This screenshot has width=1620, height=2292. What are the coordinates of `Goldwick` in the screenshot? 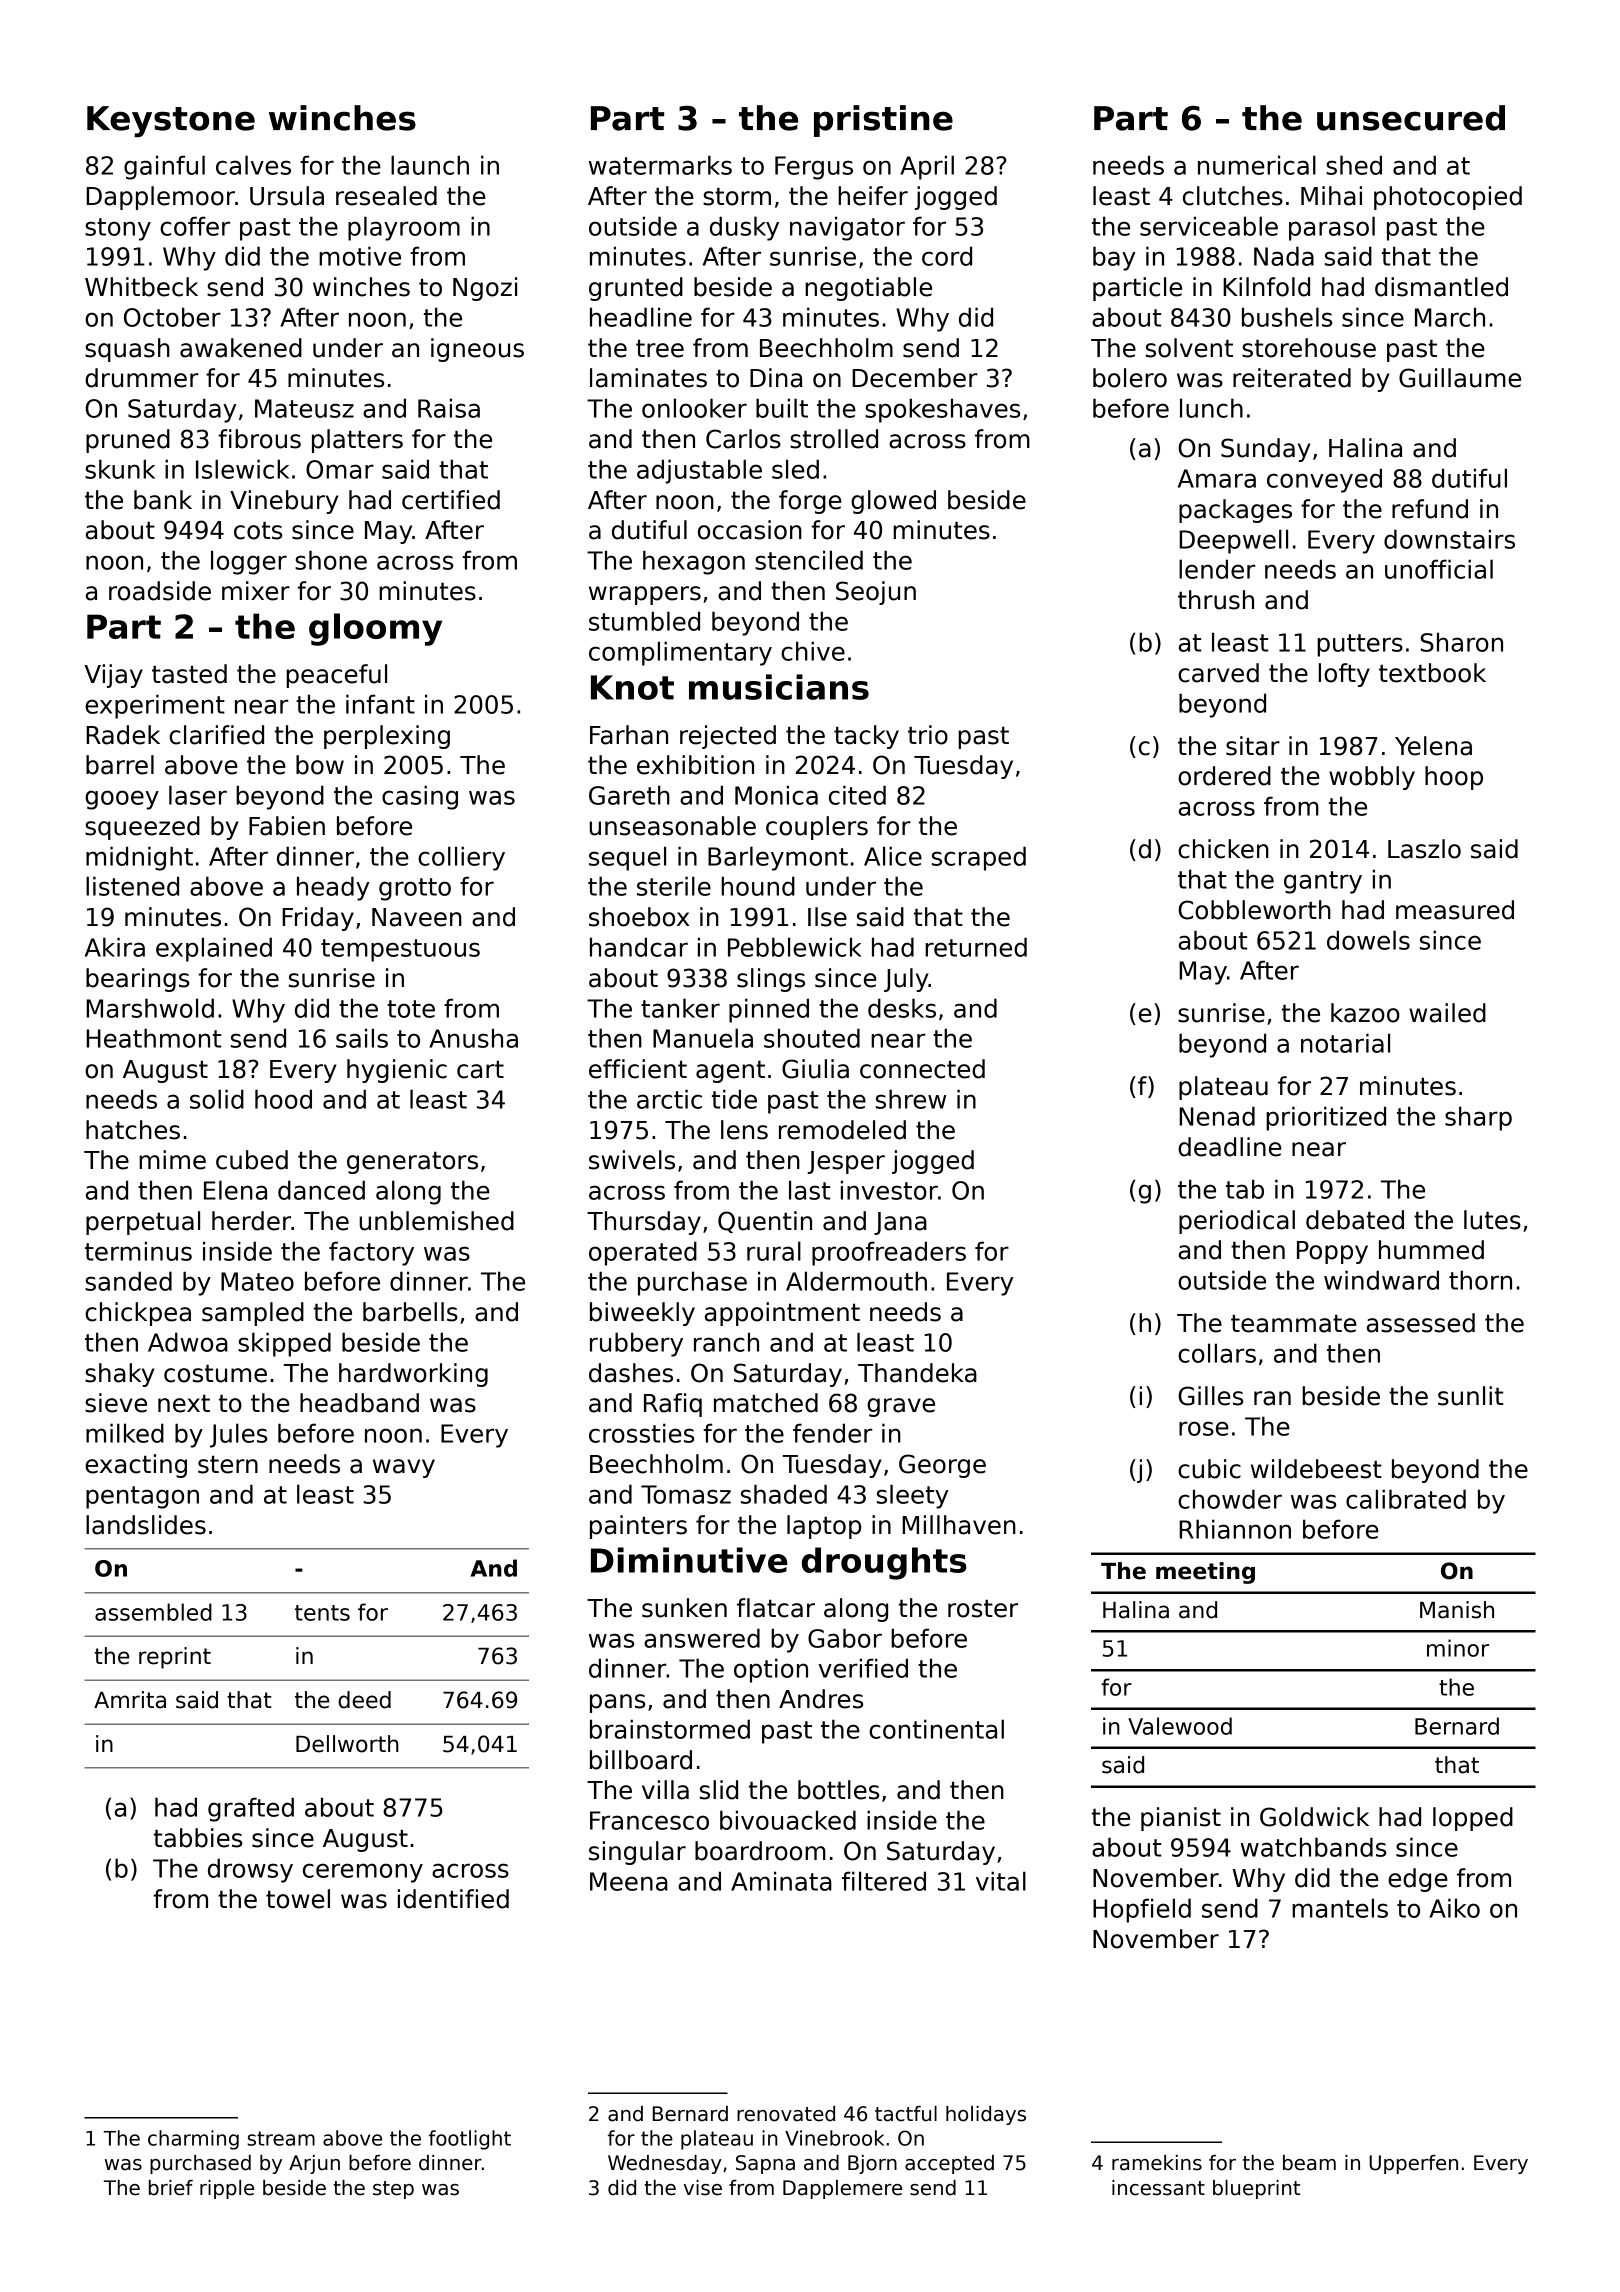 It's located at (1314, 1817).
